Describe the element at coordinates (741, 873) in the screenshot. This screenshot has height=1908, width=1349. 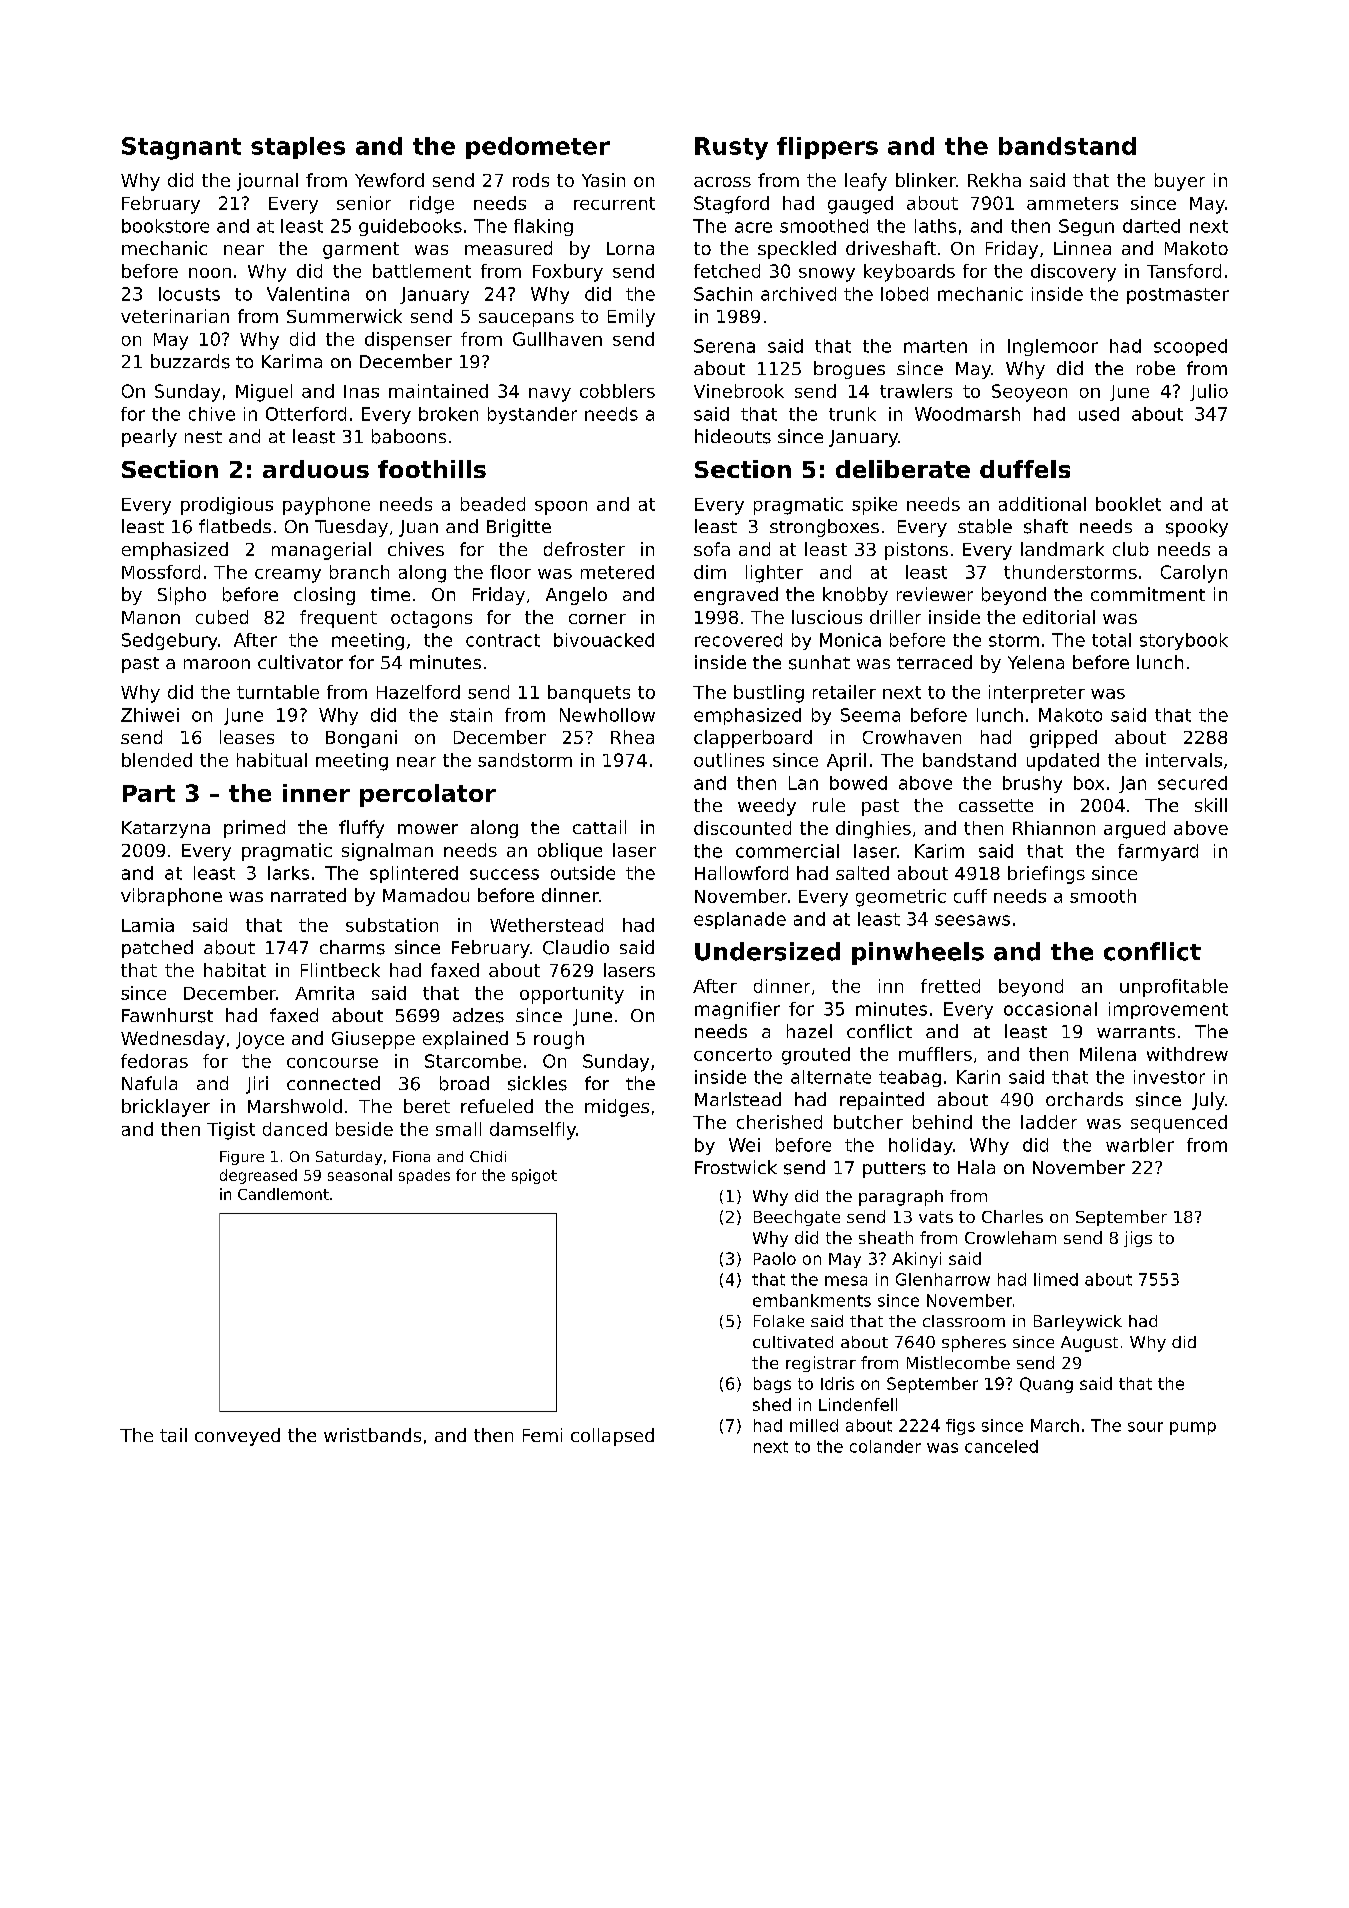
I see `Hallowford` at that location.
